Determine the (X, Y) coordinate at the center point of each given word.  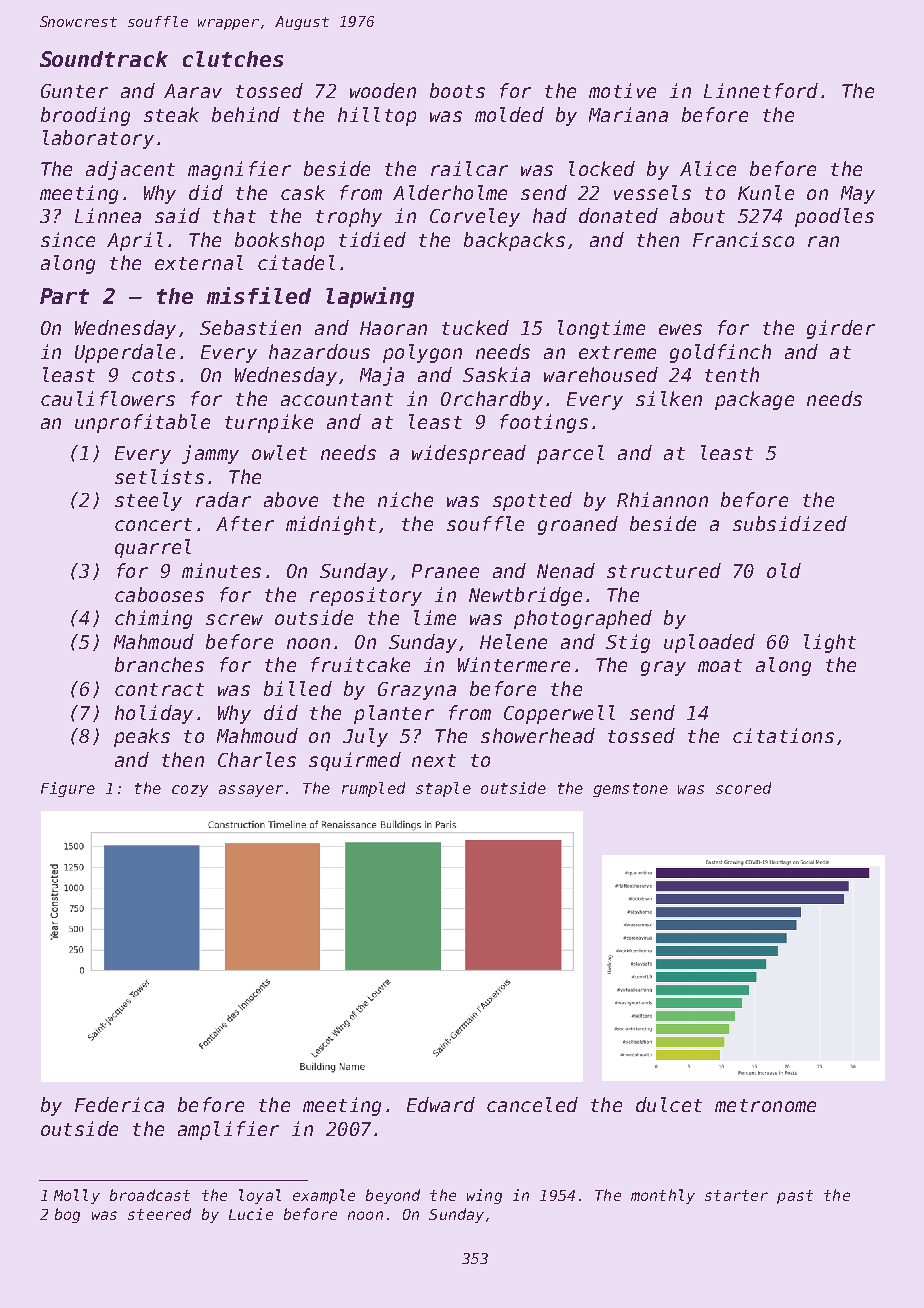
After (245, 523)
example (324, 1196)
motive (622, 90)
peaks (142, 737)
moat (720, 665)
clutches (233, 59)
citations (783, 735)
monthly (663, 1196)
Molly (77, 1196)
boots (457, 90)
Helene (513, 641)
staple (443, 789)
